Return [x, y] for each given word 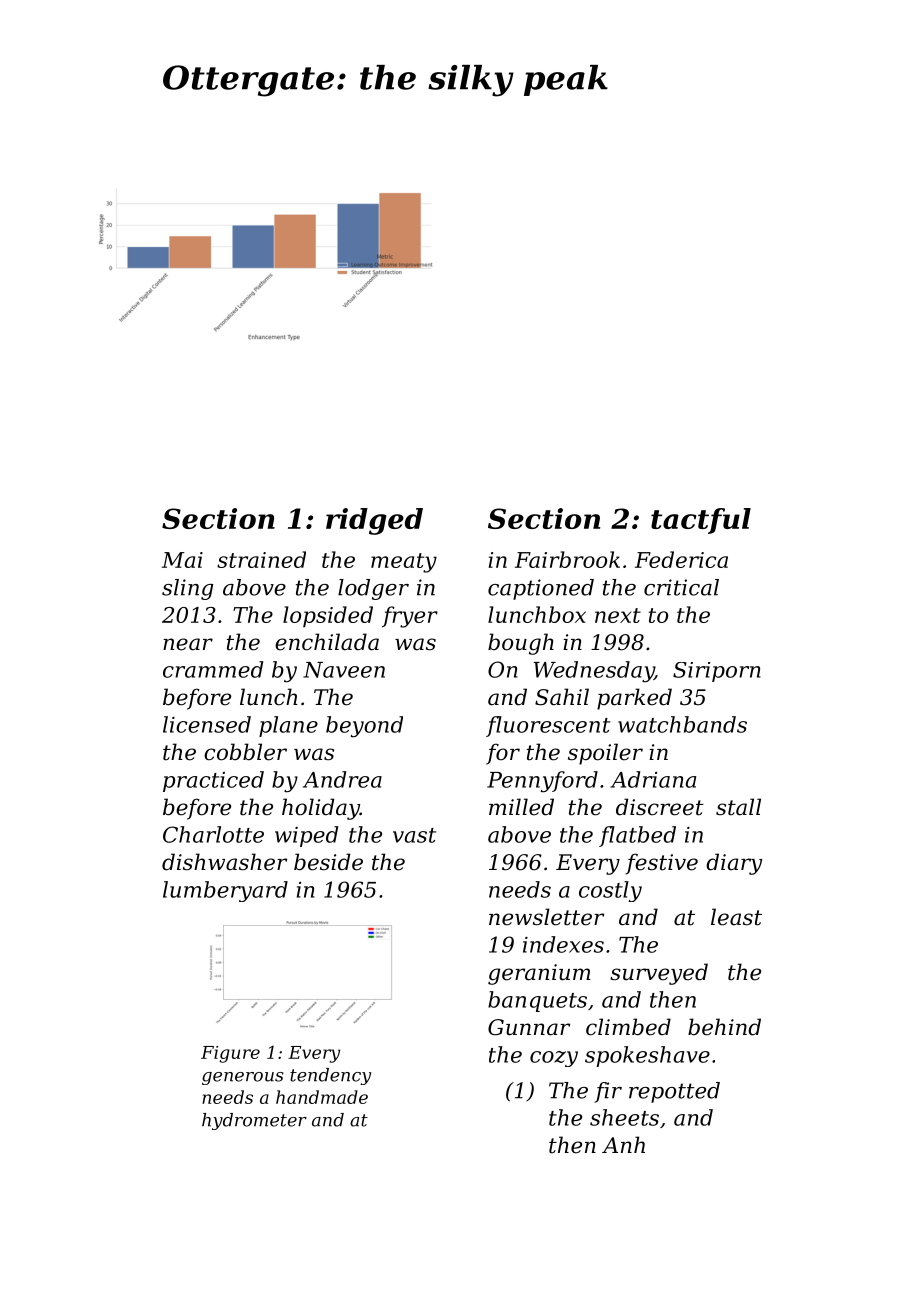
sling [187, 589]
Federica [681, 559]
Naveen [344, 670]
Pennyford [542, 781]
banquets [537, 1001]
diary [734, 864]
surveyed [659, 974]
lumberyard [225, 891]
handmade [322, 1097]
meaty [404, 563]
